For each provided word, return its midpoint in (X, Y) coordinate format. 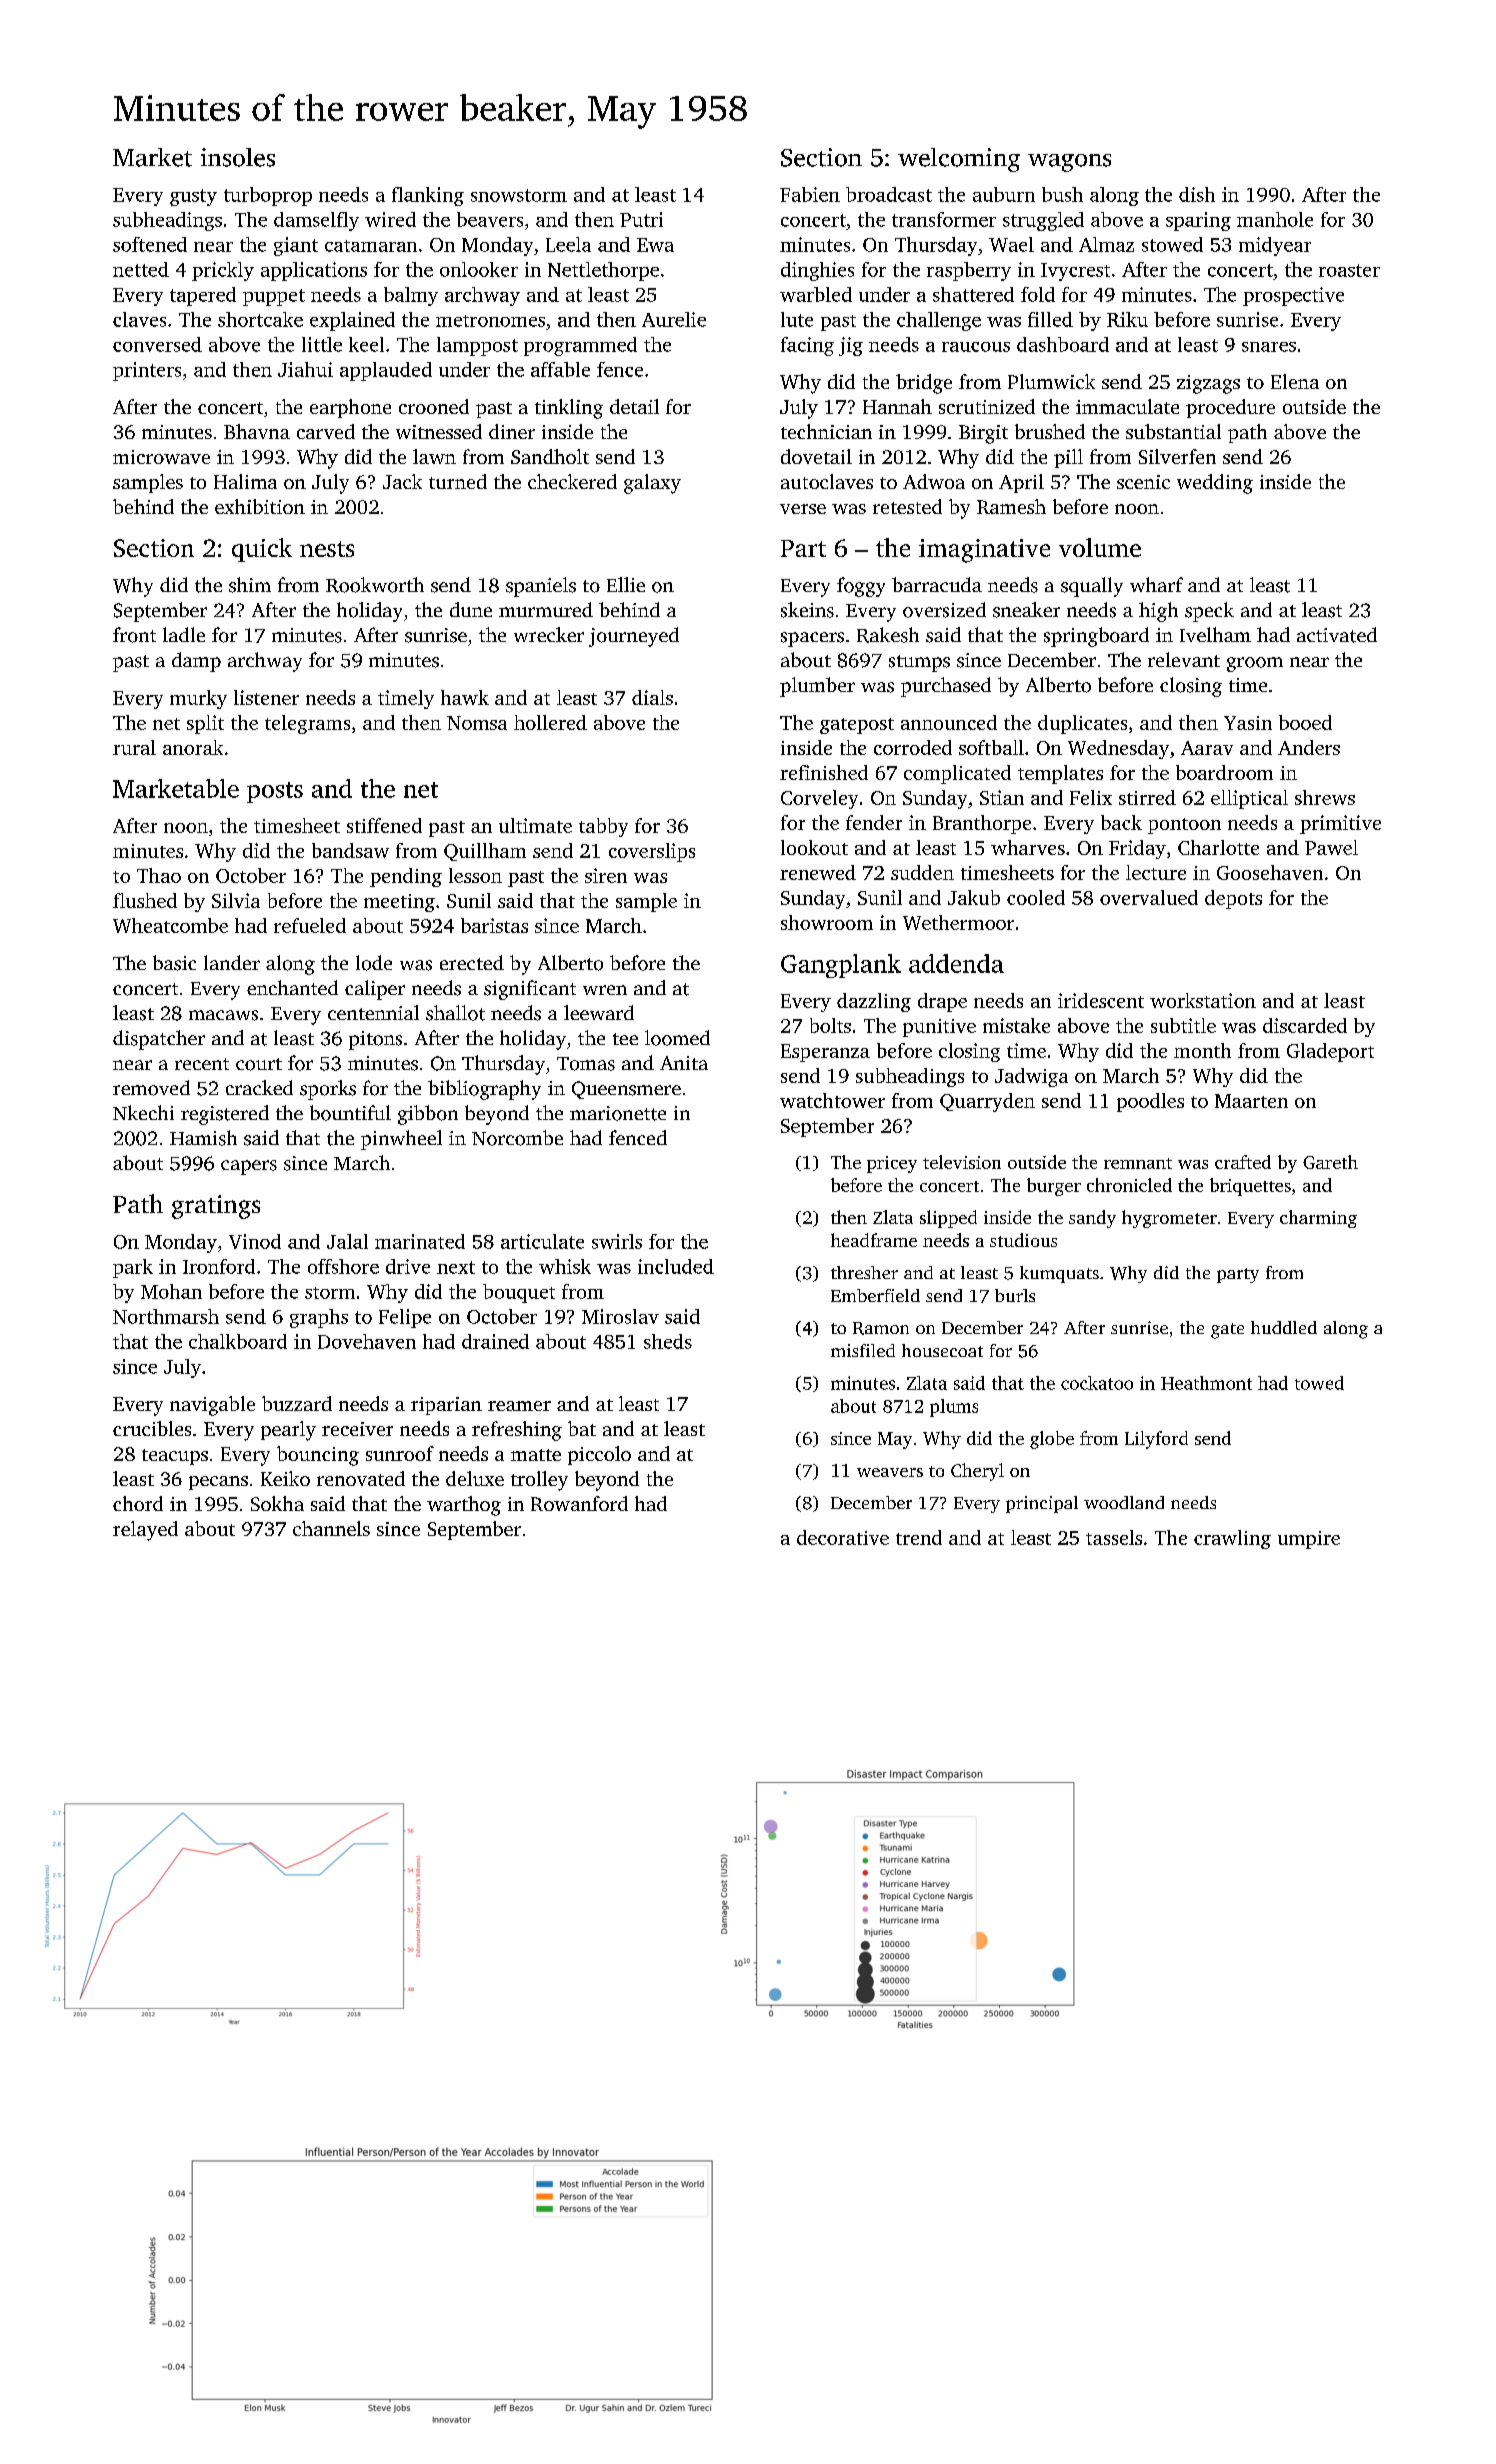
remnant (1138, 1163)
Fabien (810, 194)
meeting (399, 903)
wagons (1069, 163)
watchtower (832, 1100)
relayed (145, 1531)
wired (390, 219)
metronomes (490, 321)
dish (1197, 194)
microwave (161, 457)
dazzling (874, 1002)
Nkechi (143, 1112)
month (1202, 1050)
